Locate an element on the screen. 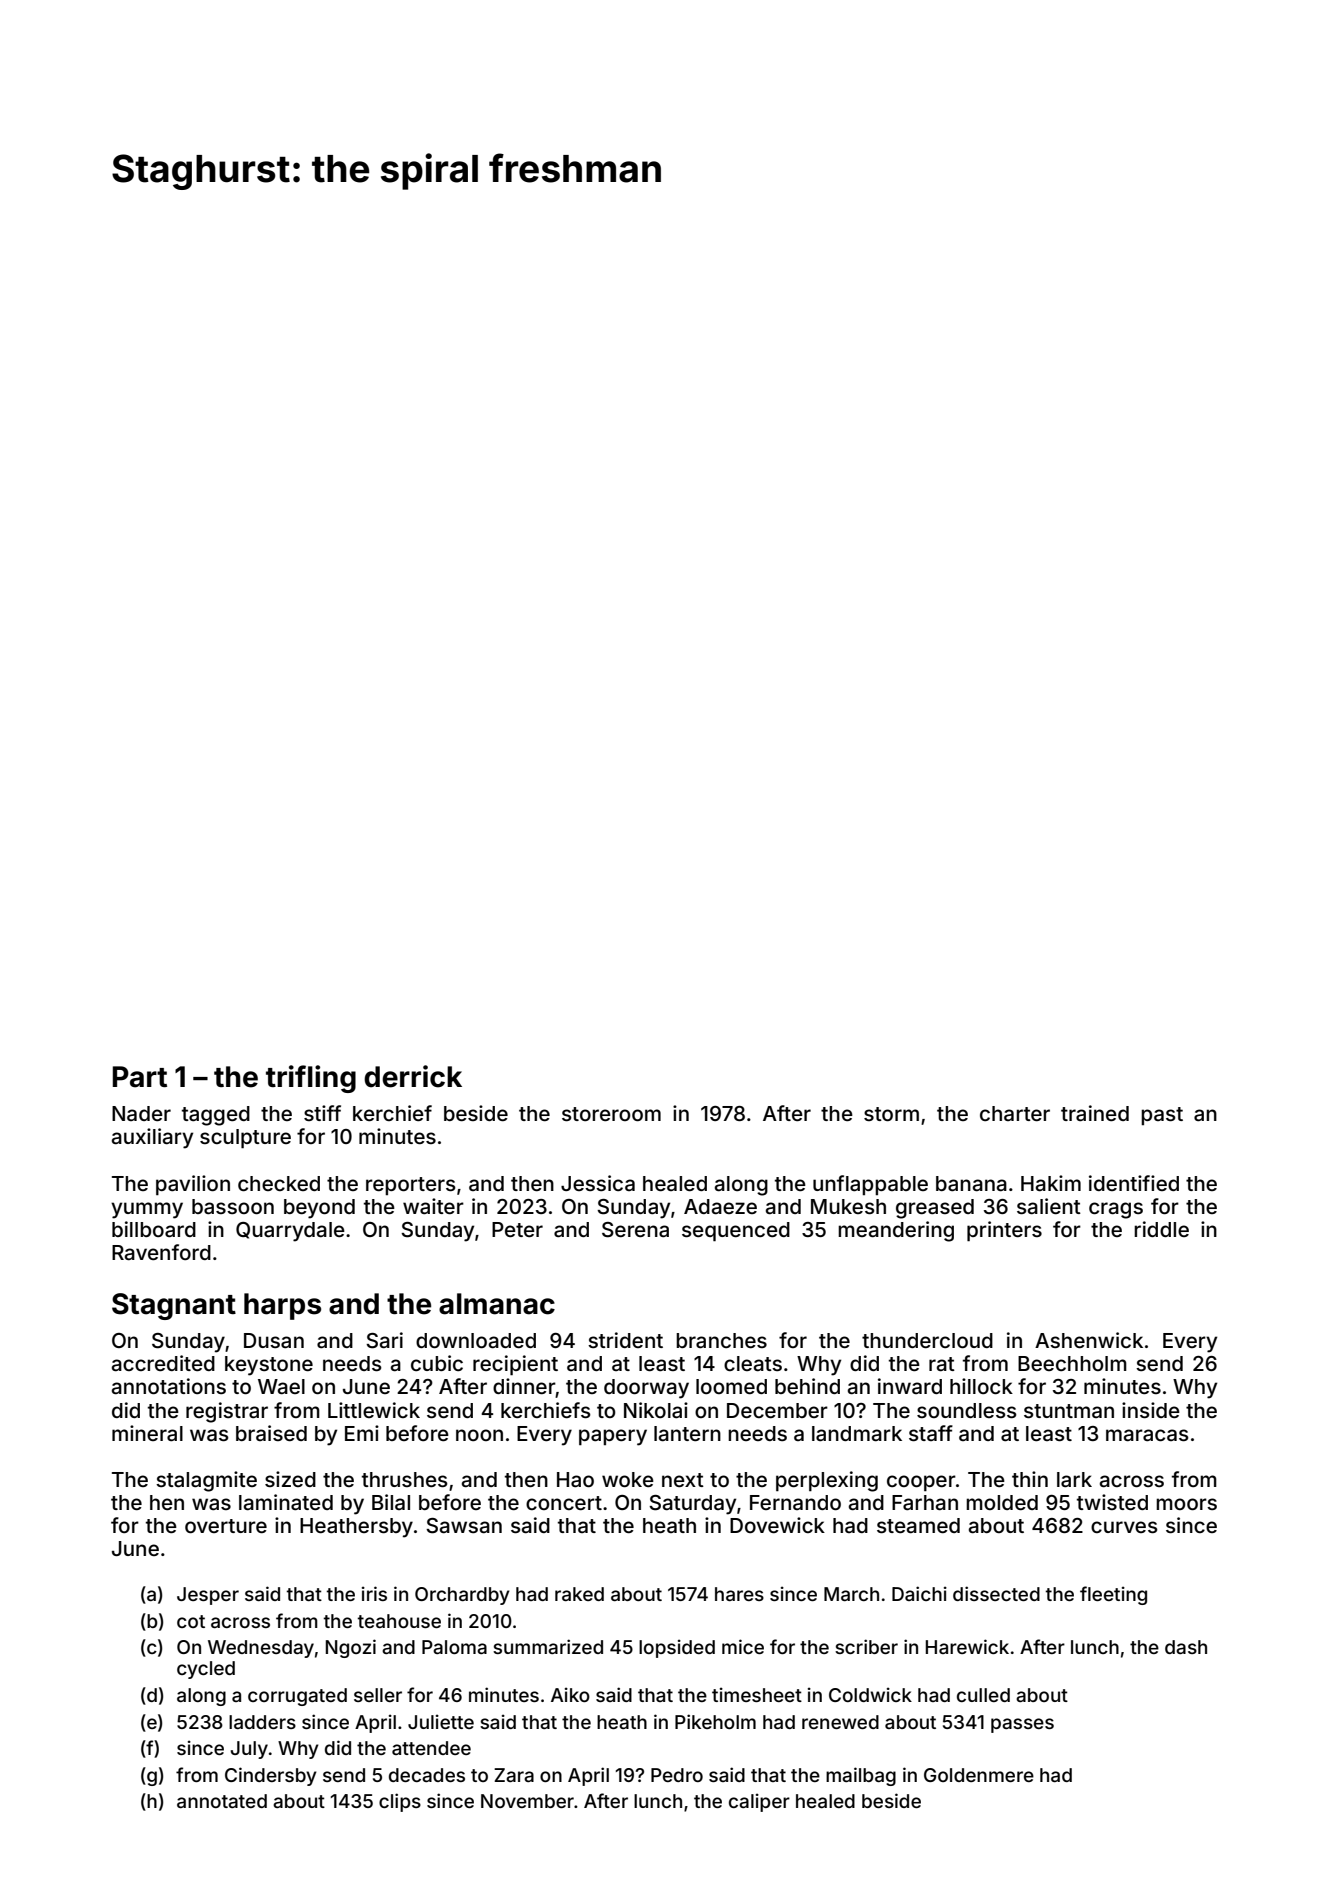 The image size is (1329, 1879). Jesper is located at coordinates (208, 1596).
